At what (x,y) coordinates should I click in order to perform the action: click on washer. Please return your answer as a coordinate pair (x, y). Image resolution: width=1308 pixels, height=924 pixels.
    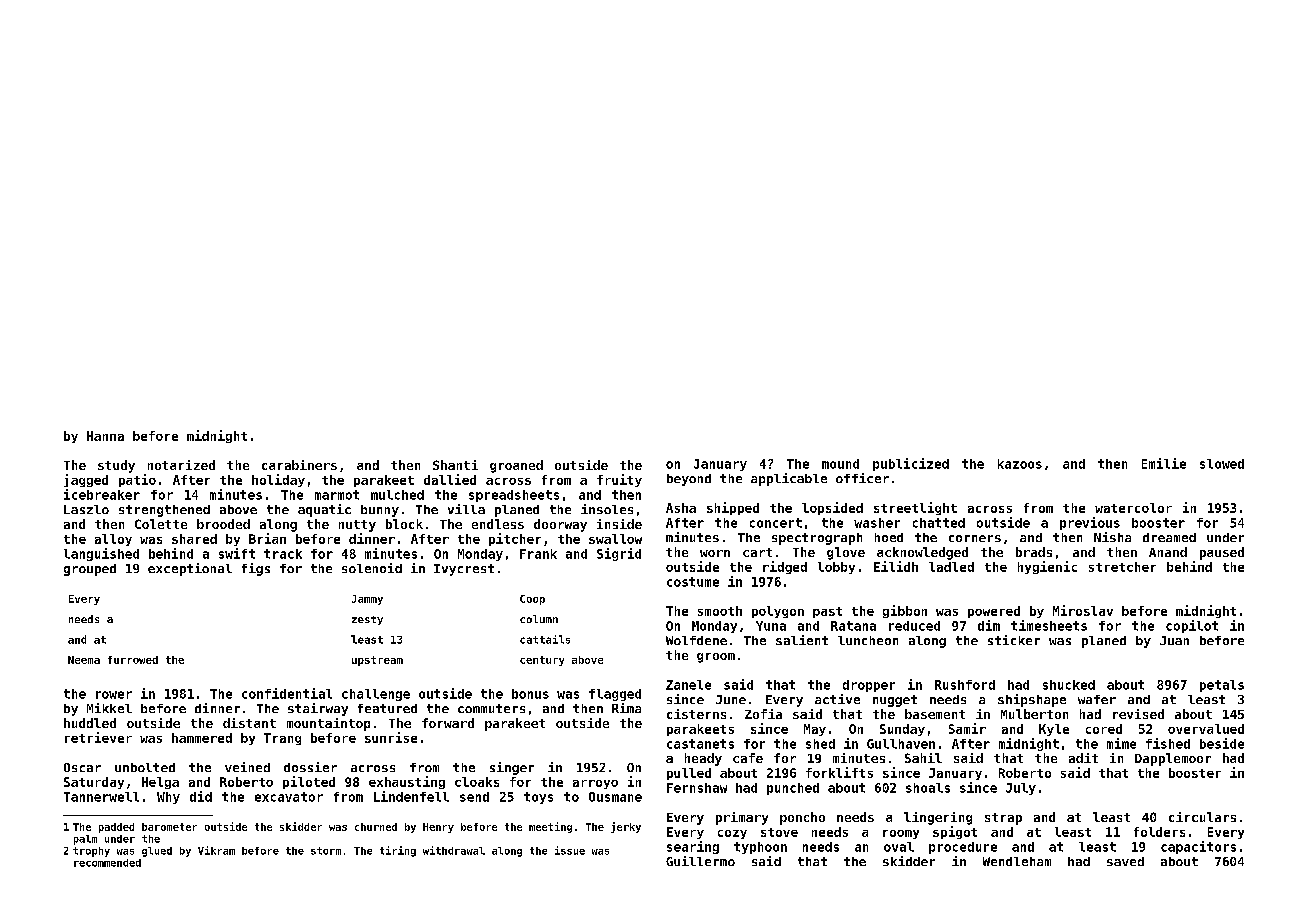
    Looking at the image, I should click on (877, 523).
